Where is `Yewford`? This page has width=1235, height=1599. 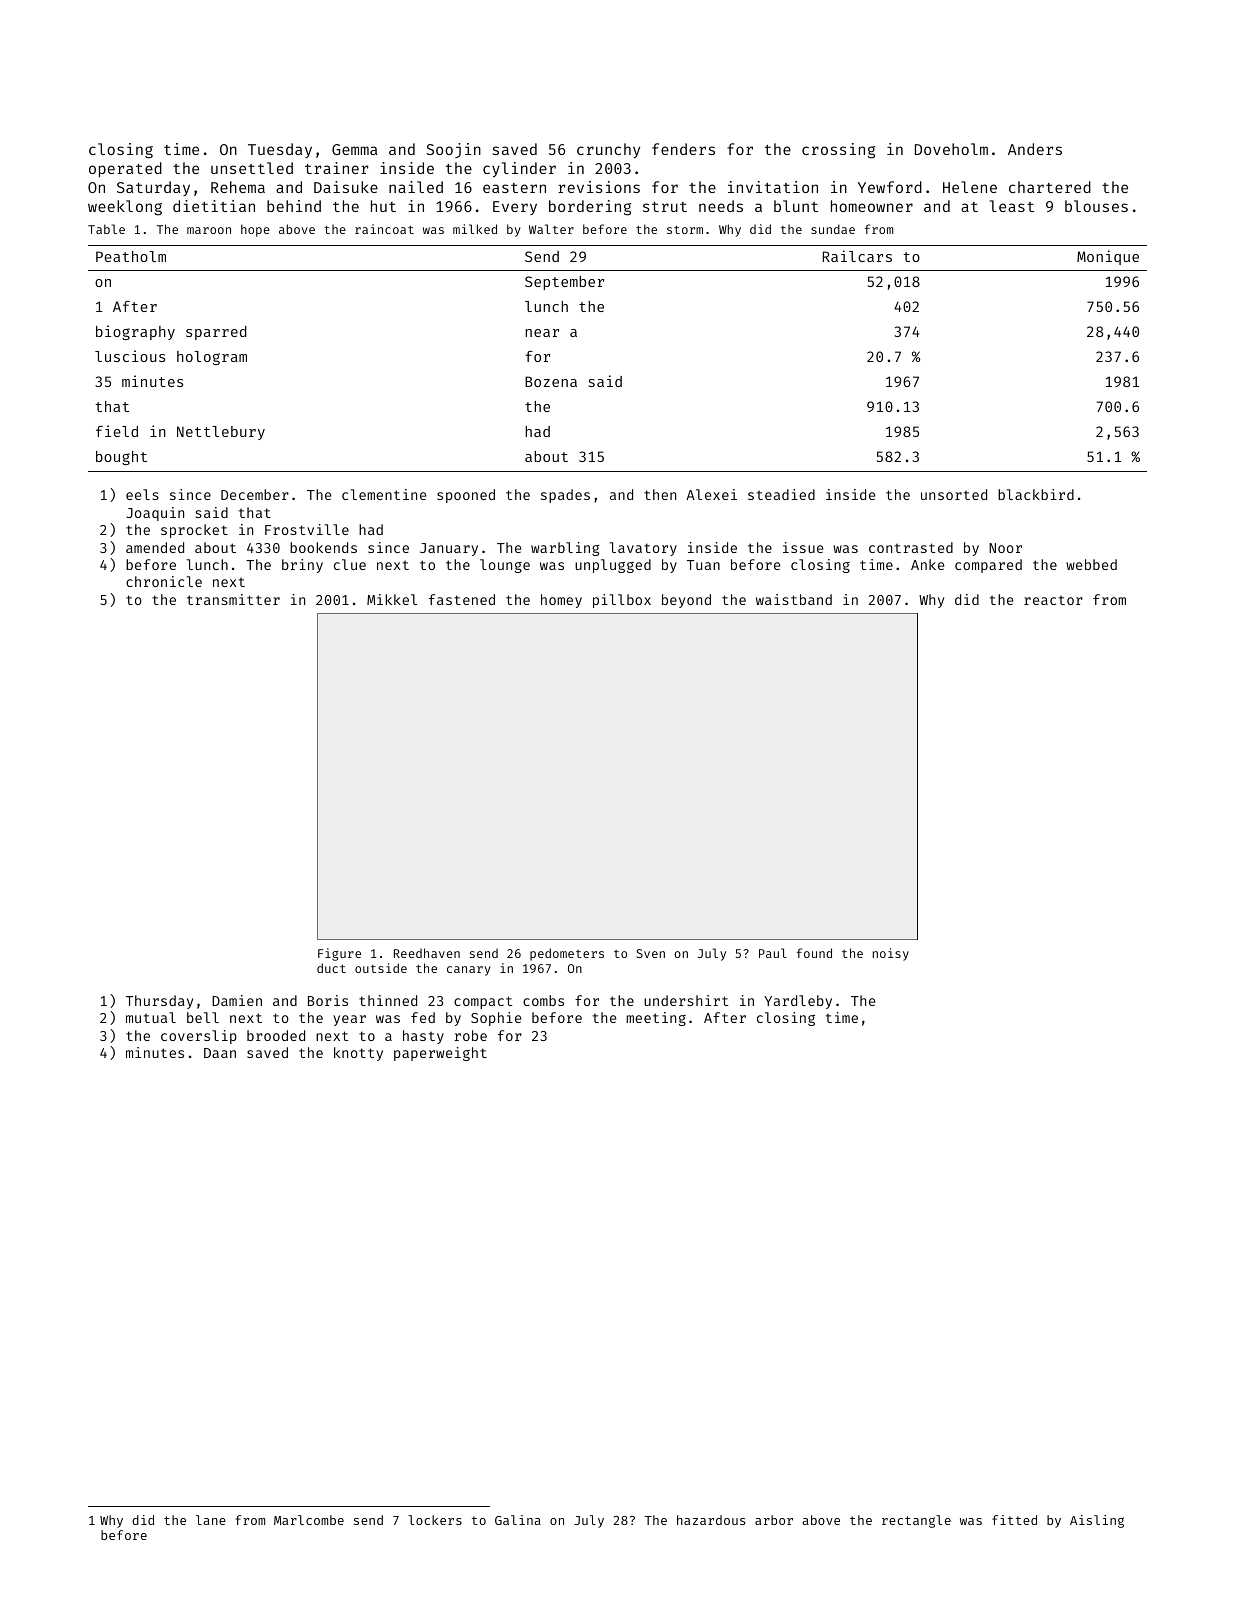
Yewford is located at coordinates (890, 187).
